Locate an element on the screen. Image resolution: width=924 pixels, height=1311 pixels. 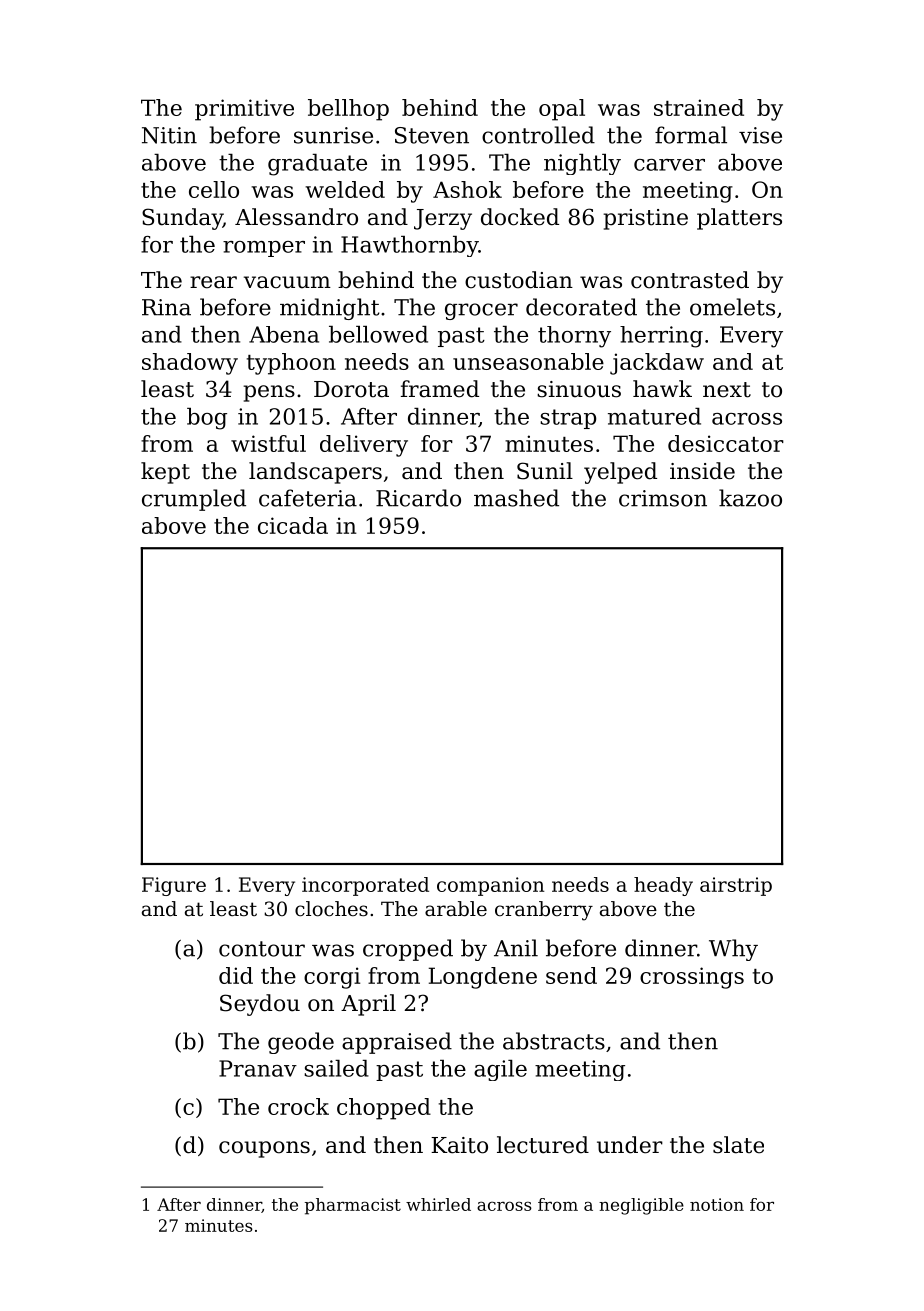
midnight is located at coordinates (330, 309).
